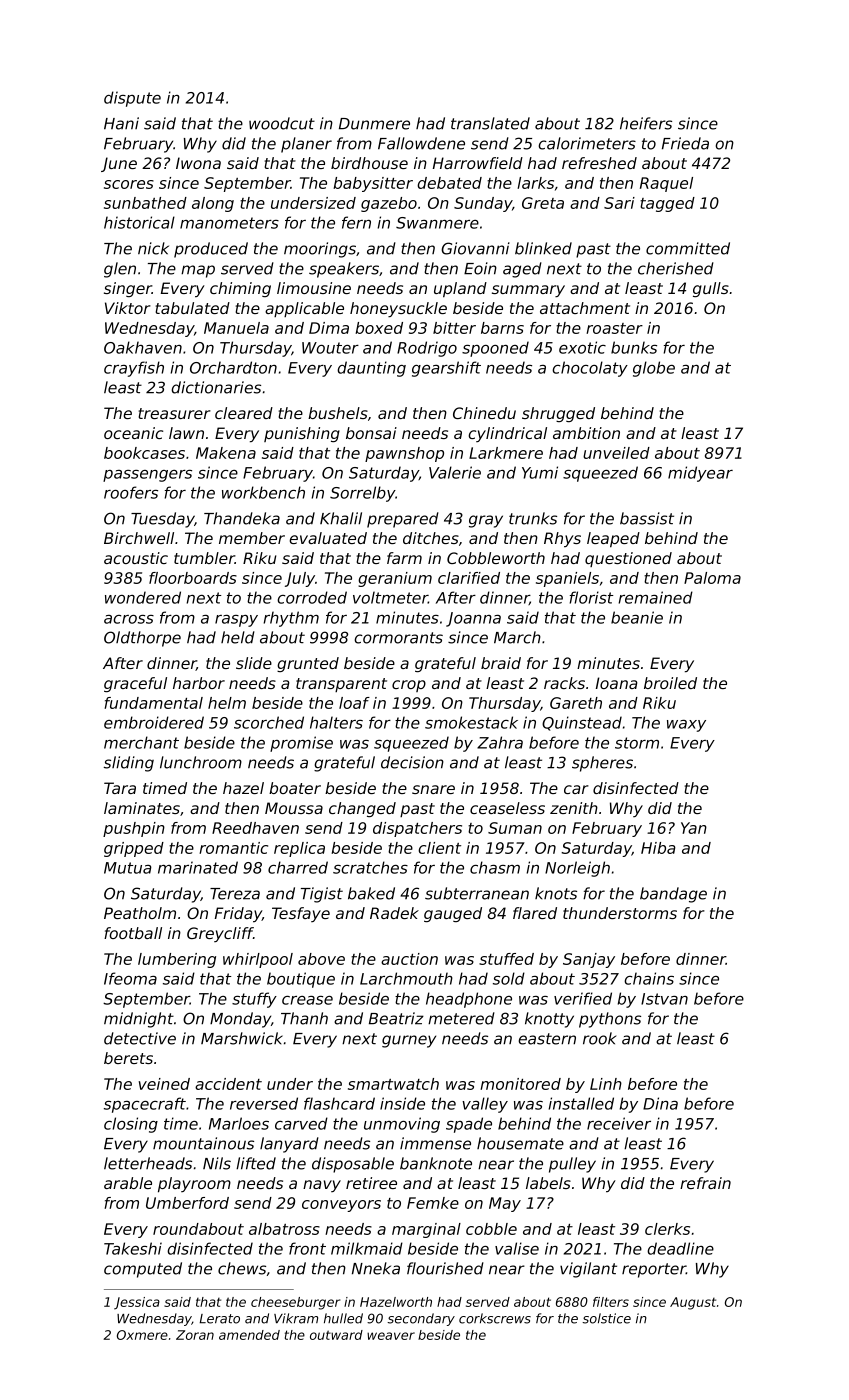  I want to click on amended, so click(249, 1335).
